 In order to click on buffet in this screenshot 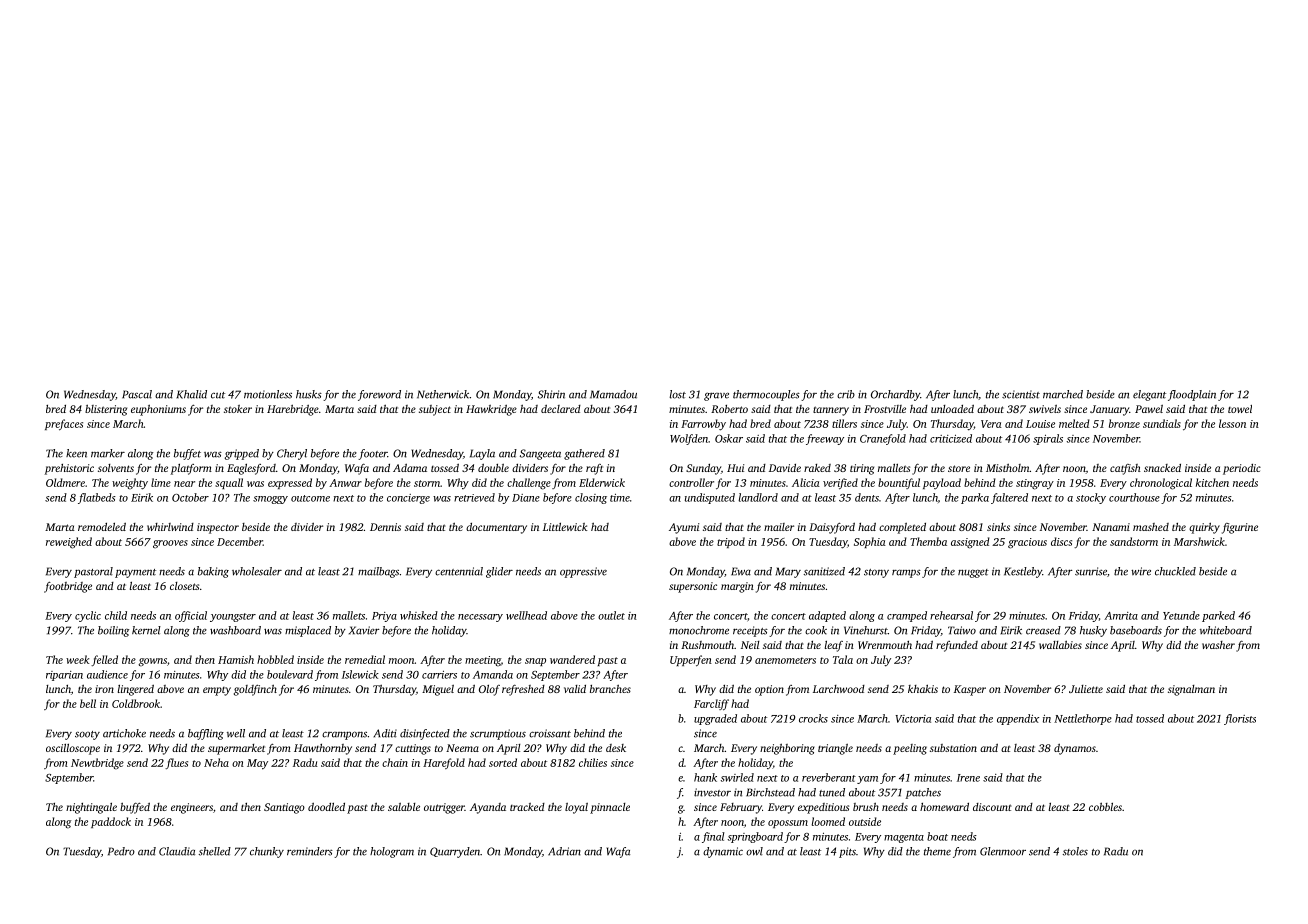, I will do `click(187, 454)`.
